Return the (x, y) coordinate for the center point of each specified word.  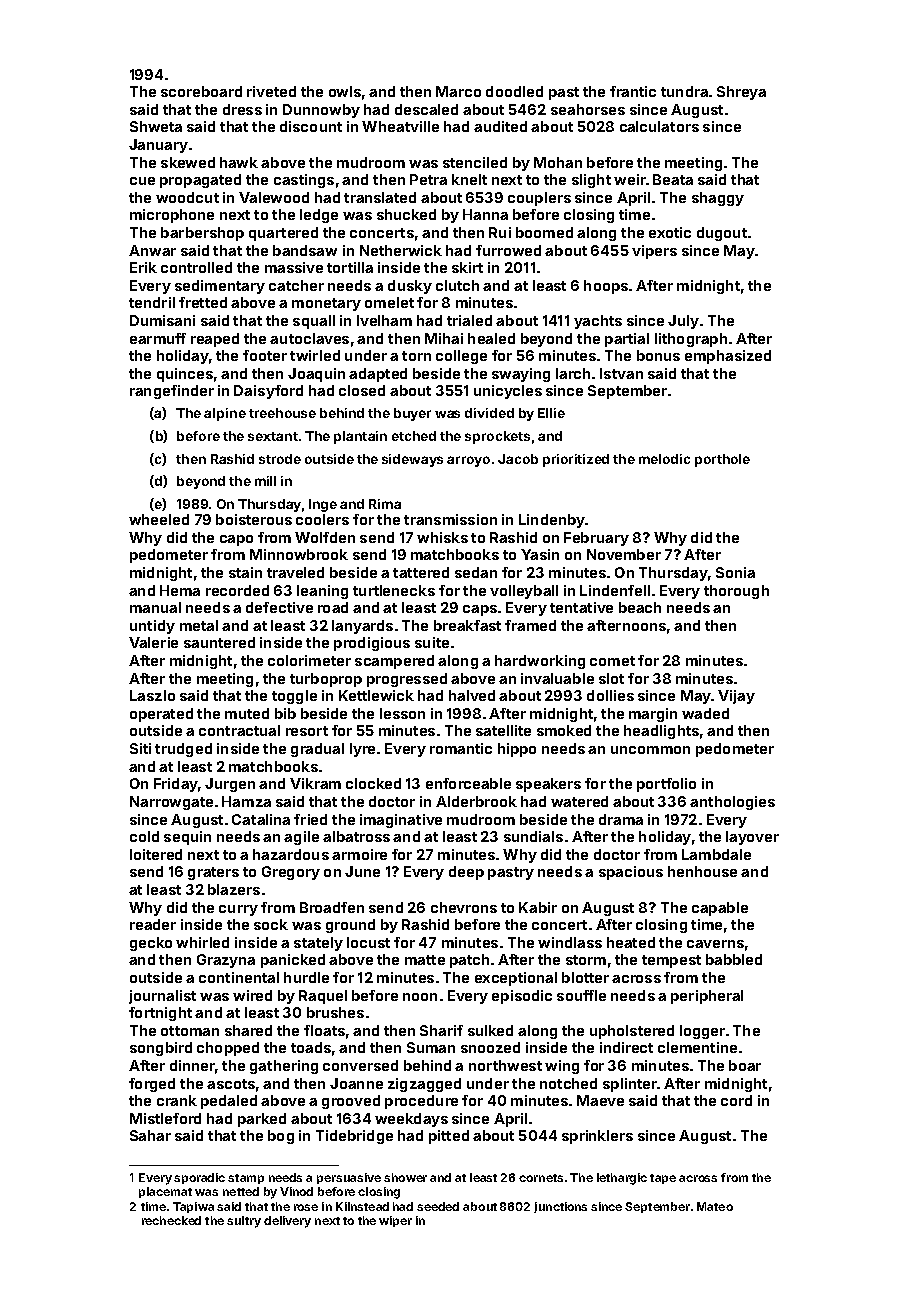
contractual (239, 730)
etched (414, 436)
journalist (162, 997)
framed (530, 625)
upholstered (632, 1032)
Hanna (485, 214)
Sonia (735, 572)
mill (265, 481)
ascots (231, 1084)
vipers (654, 252)
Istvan (621, 373)
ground (350, 926)
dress (242, 109)
